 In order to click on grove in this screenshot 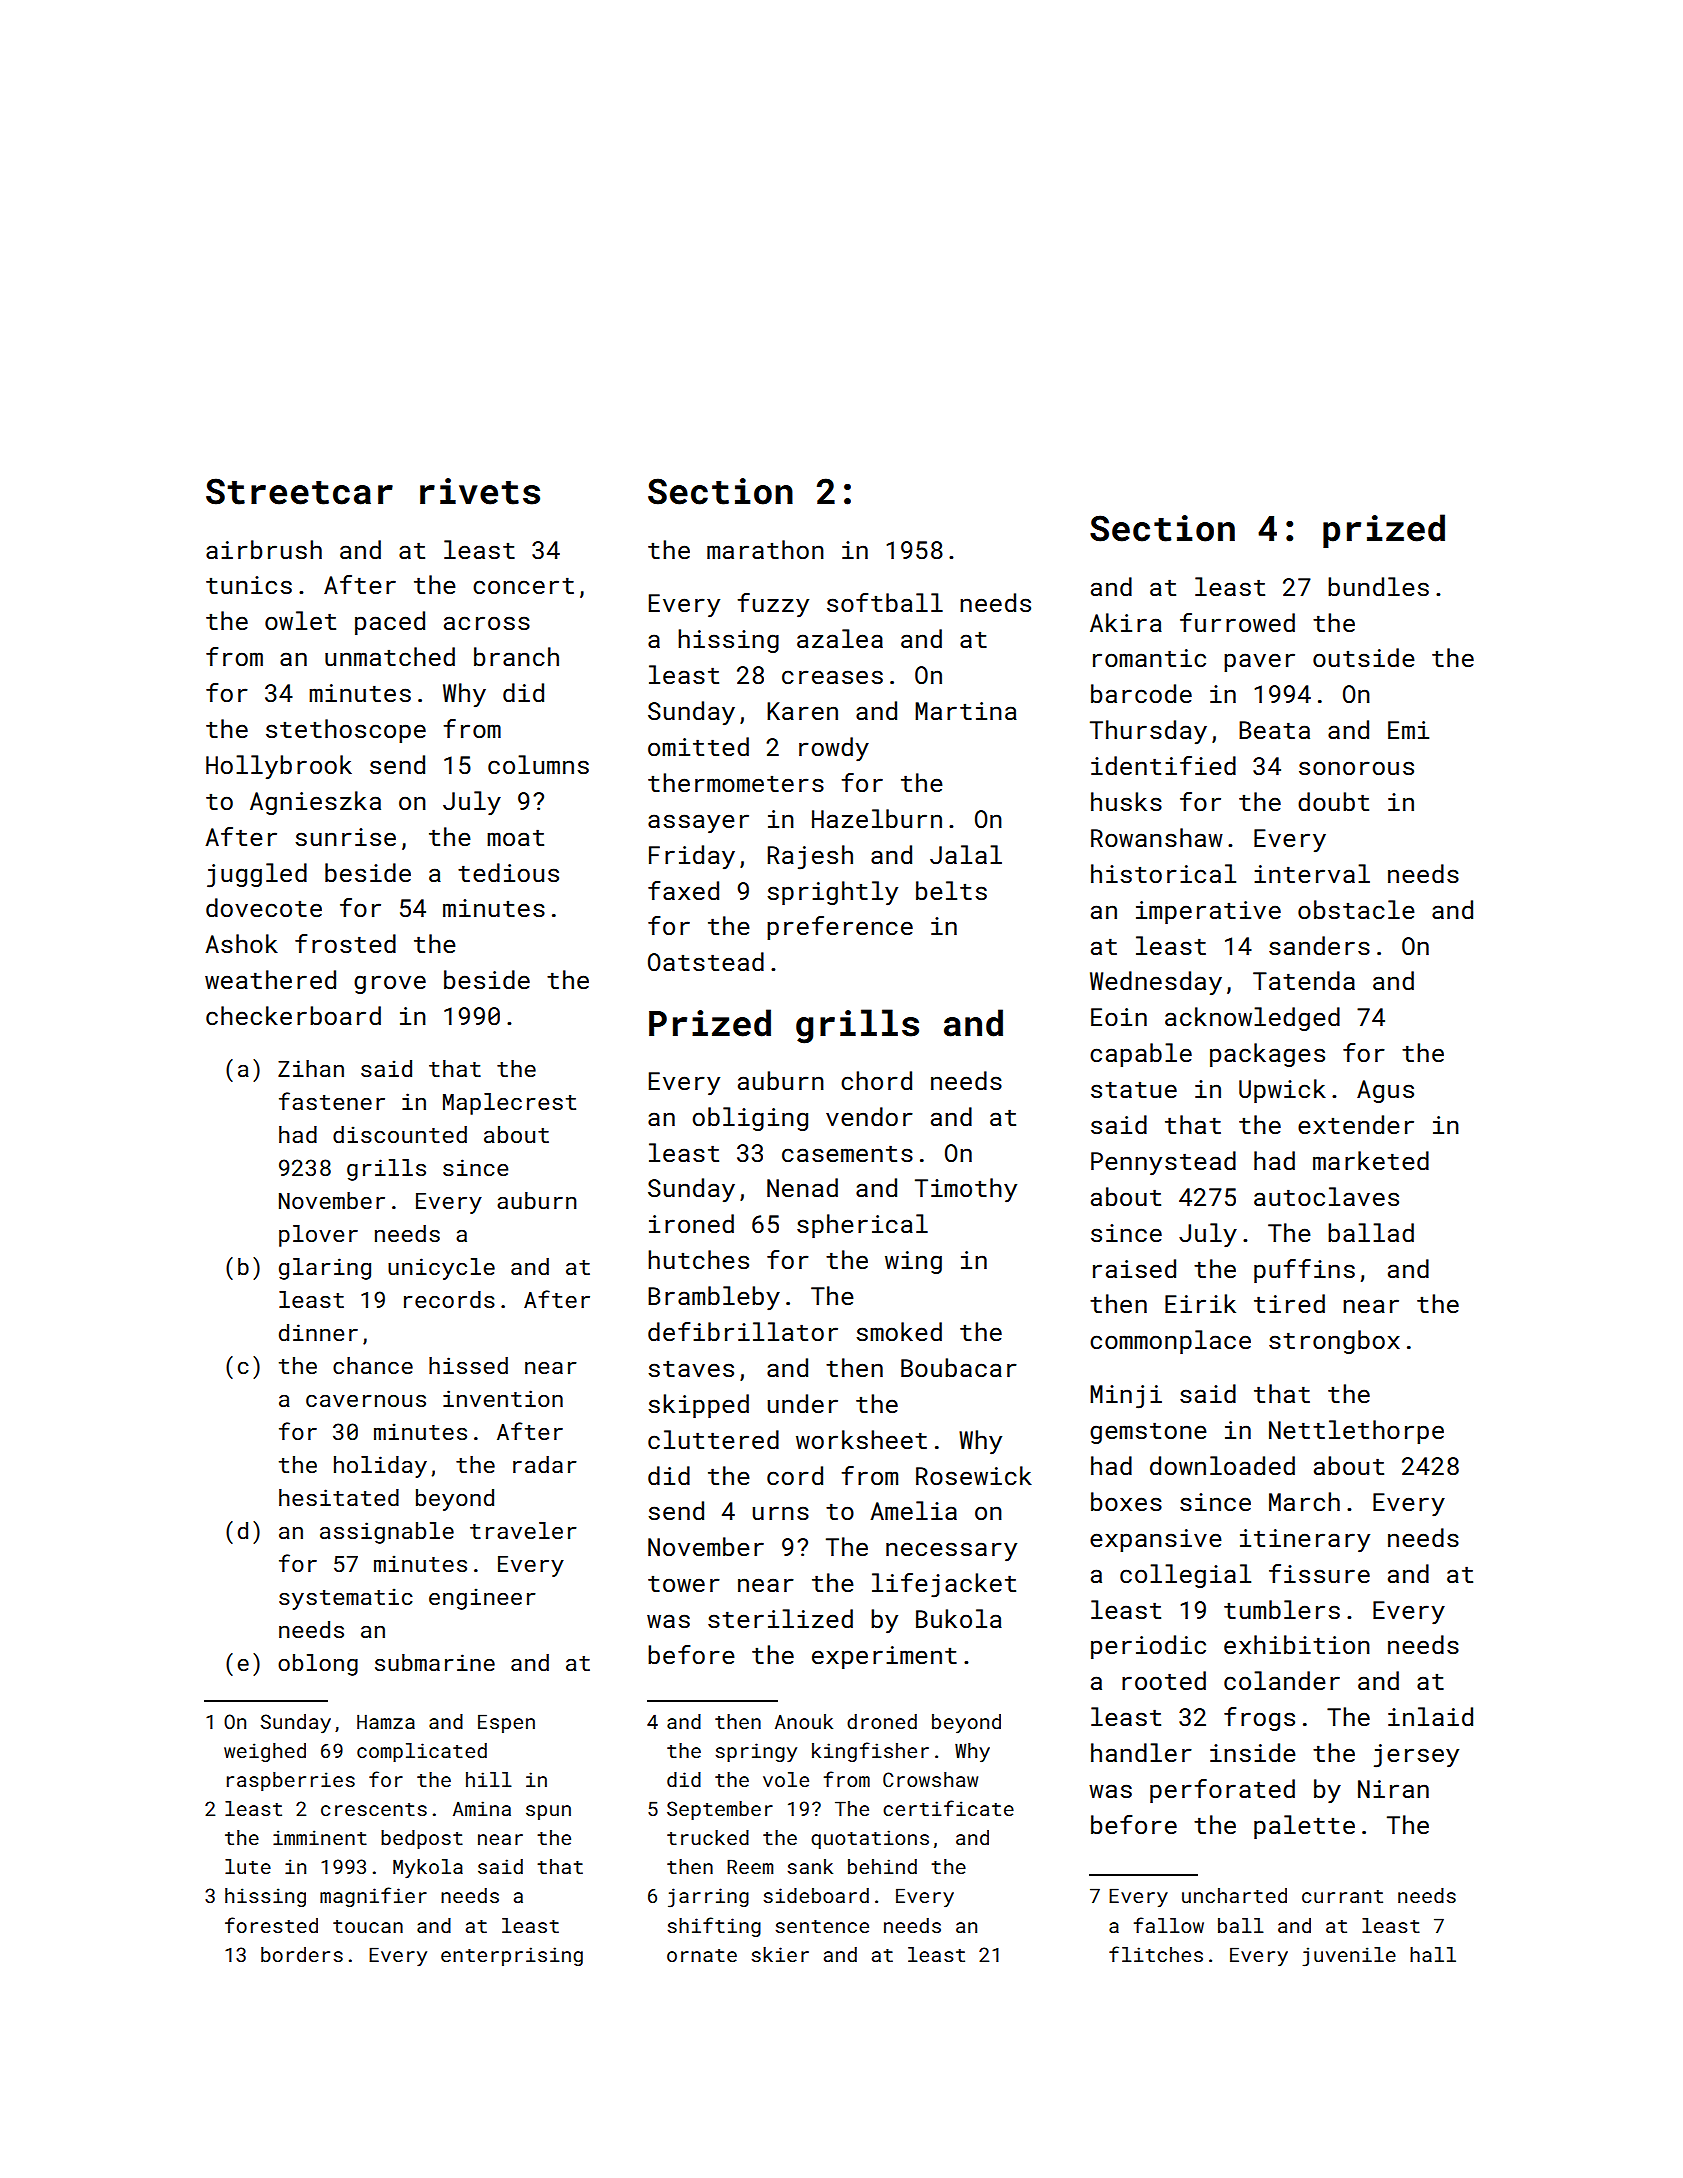, I will do `click(390, 984)`.
